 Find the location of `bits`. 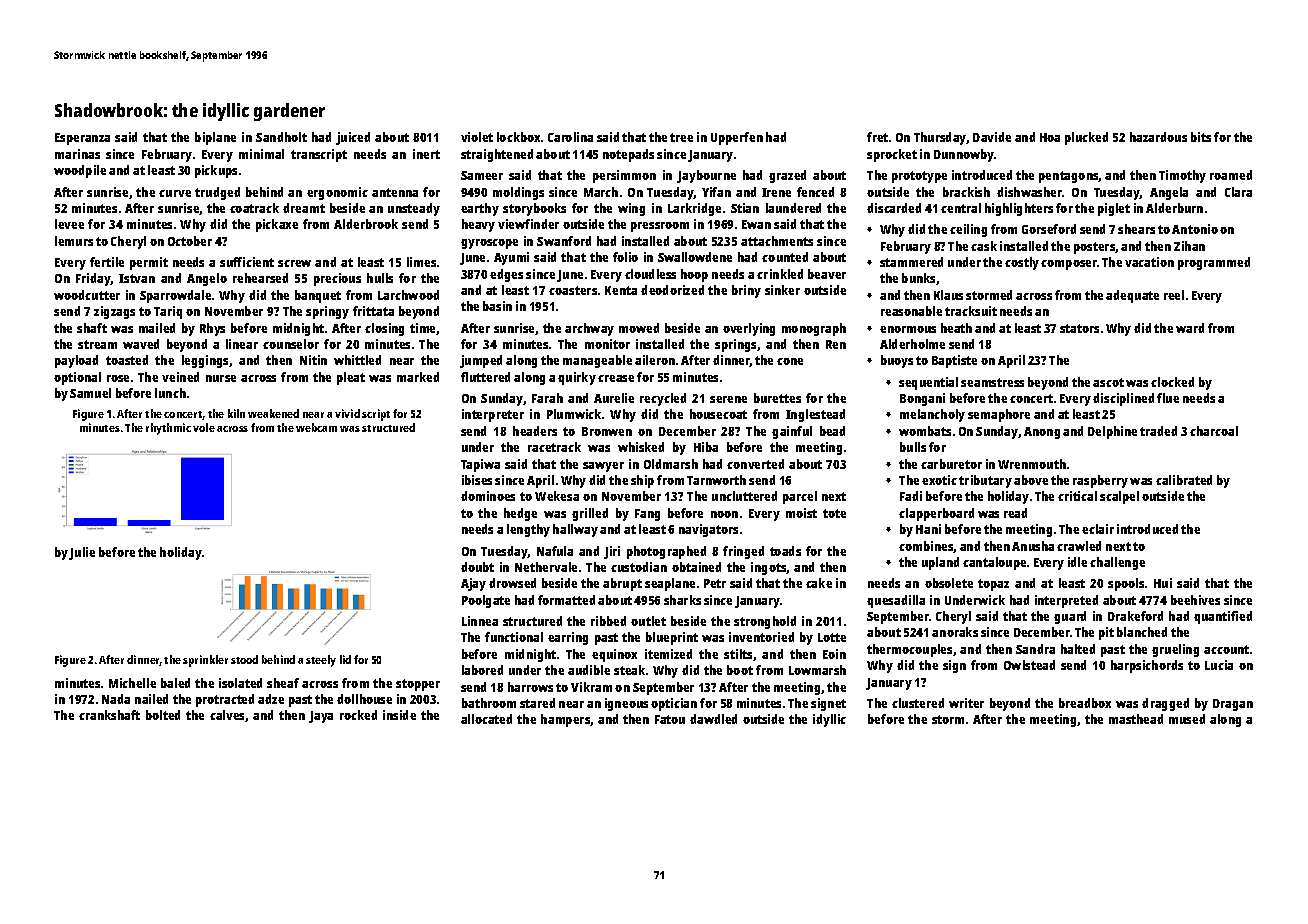

bits is located at coordinates (1201, 137).
